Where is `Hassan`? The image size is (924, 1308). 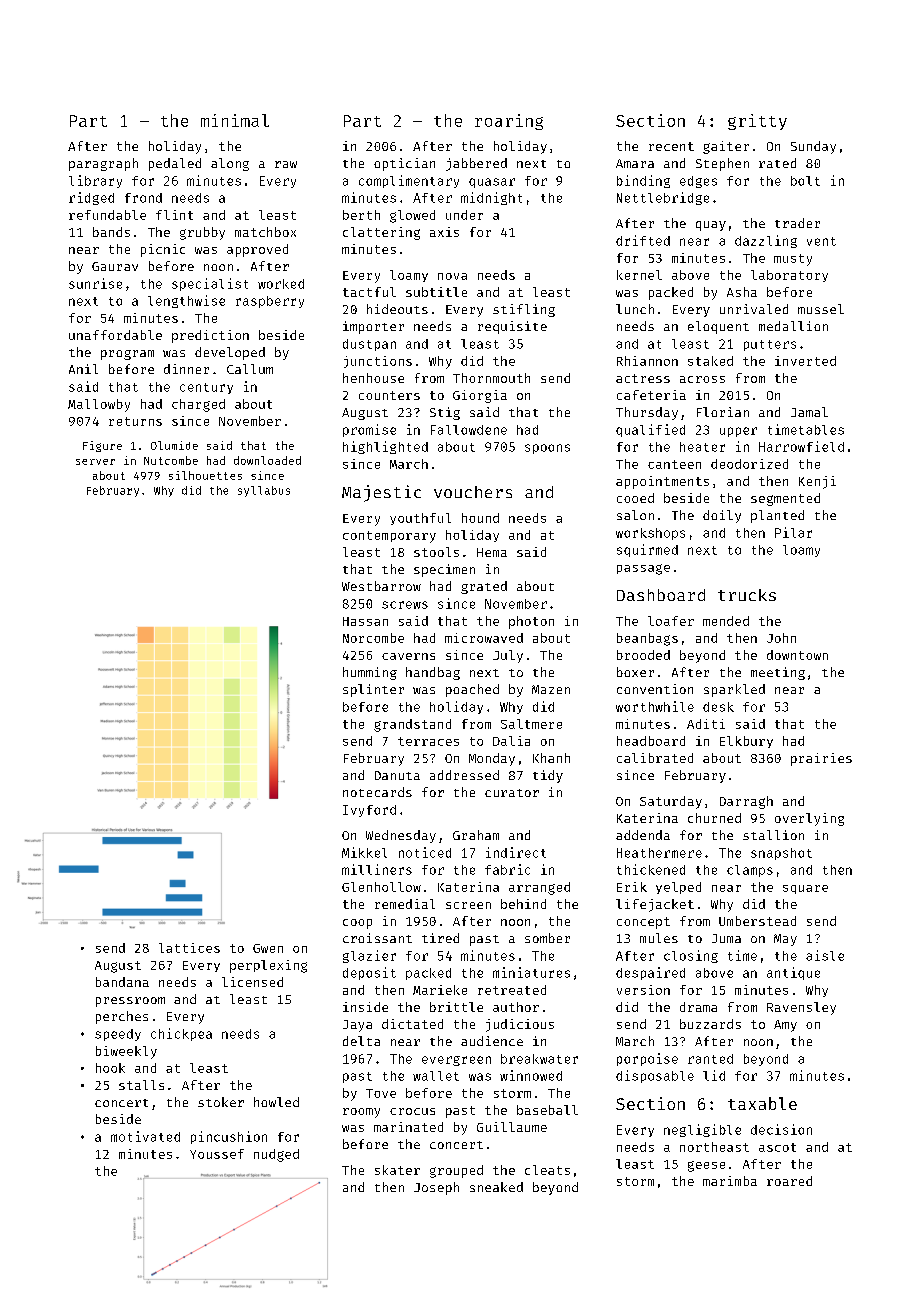 Hassan is located at coordinates (365, 621).
